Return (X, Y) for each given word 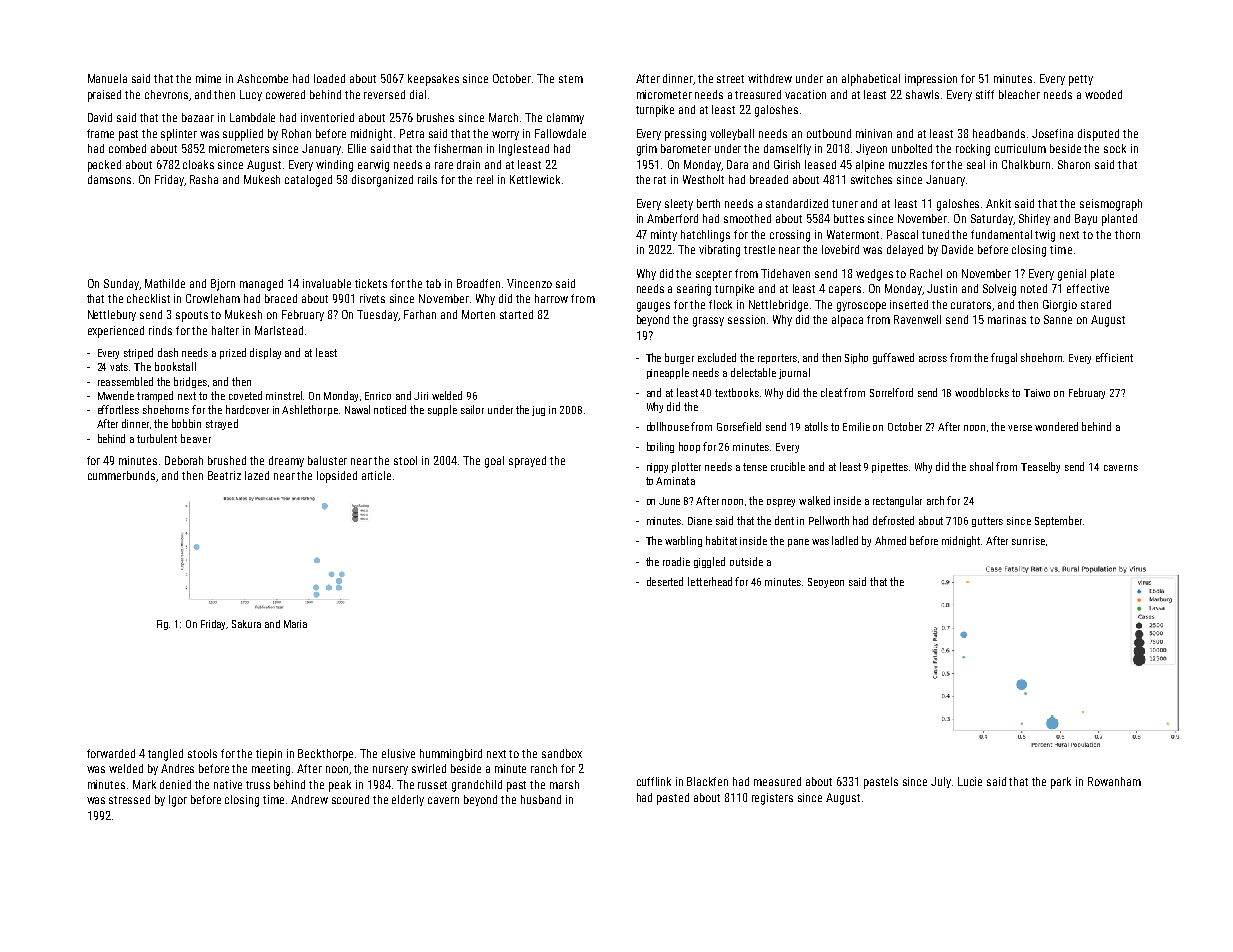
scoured (350, 799)
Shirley (1034, 219)
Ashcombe (262, 78)
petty (1081, 80)
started (516, 314)
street (730, 79)
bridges (190, 382)
